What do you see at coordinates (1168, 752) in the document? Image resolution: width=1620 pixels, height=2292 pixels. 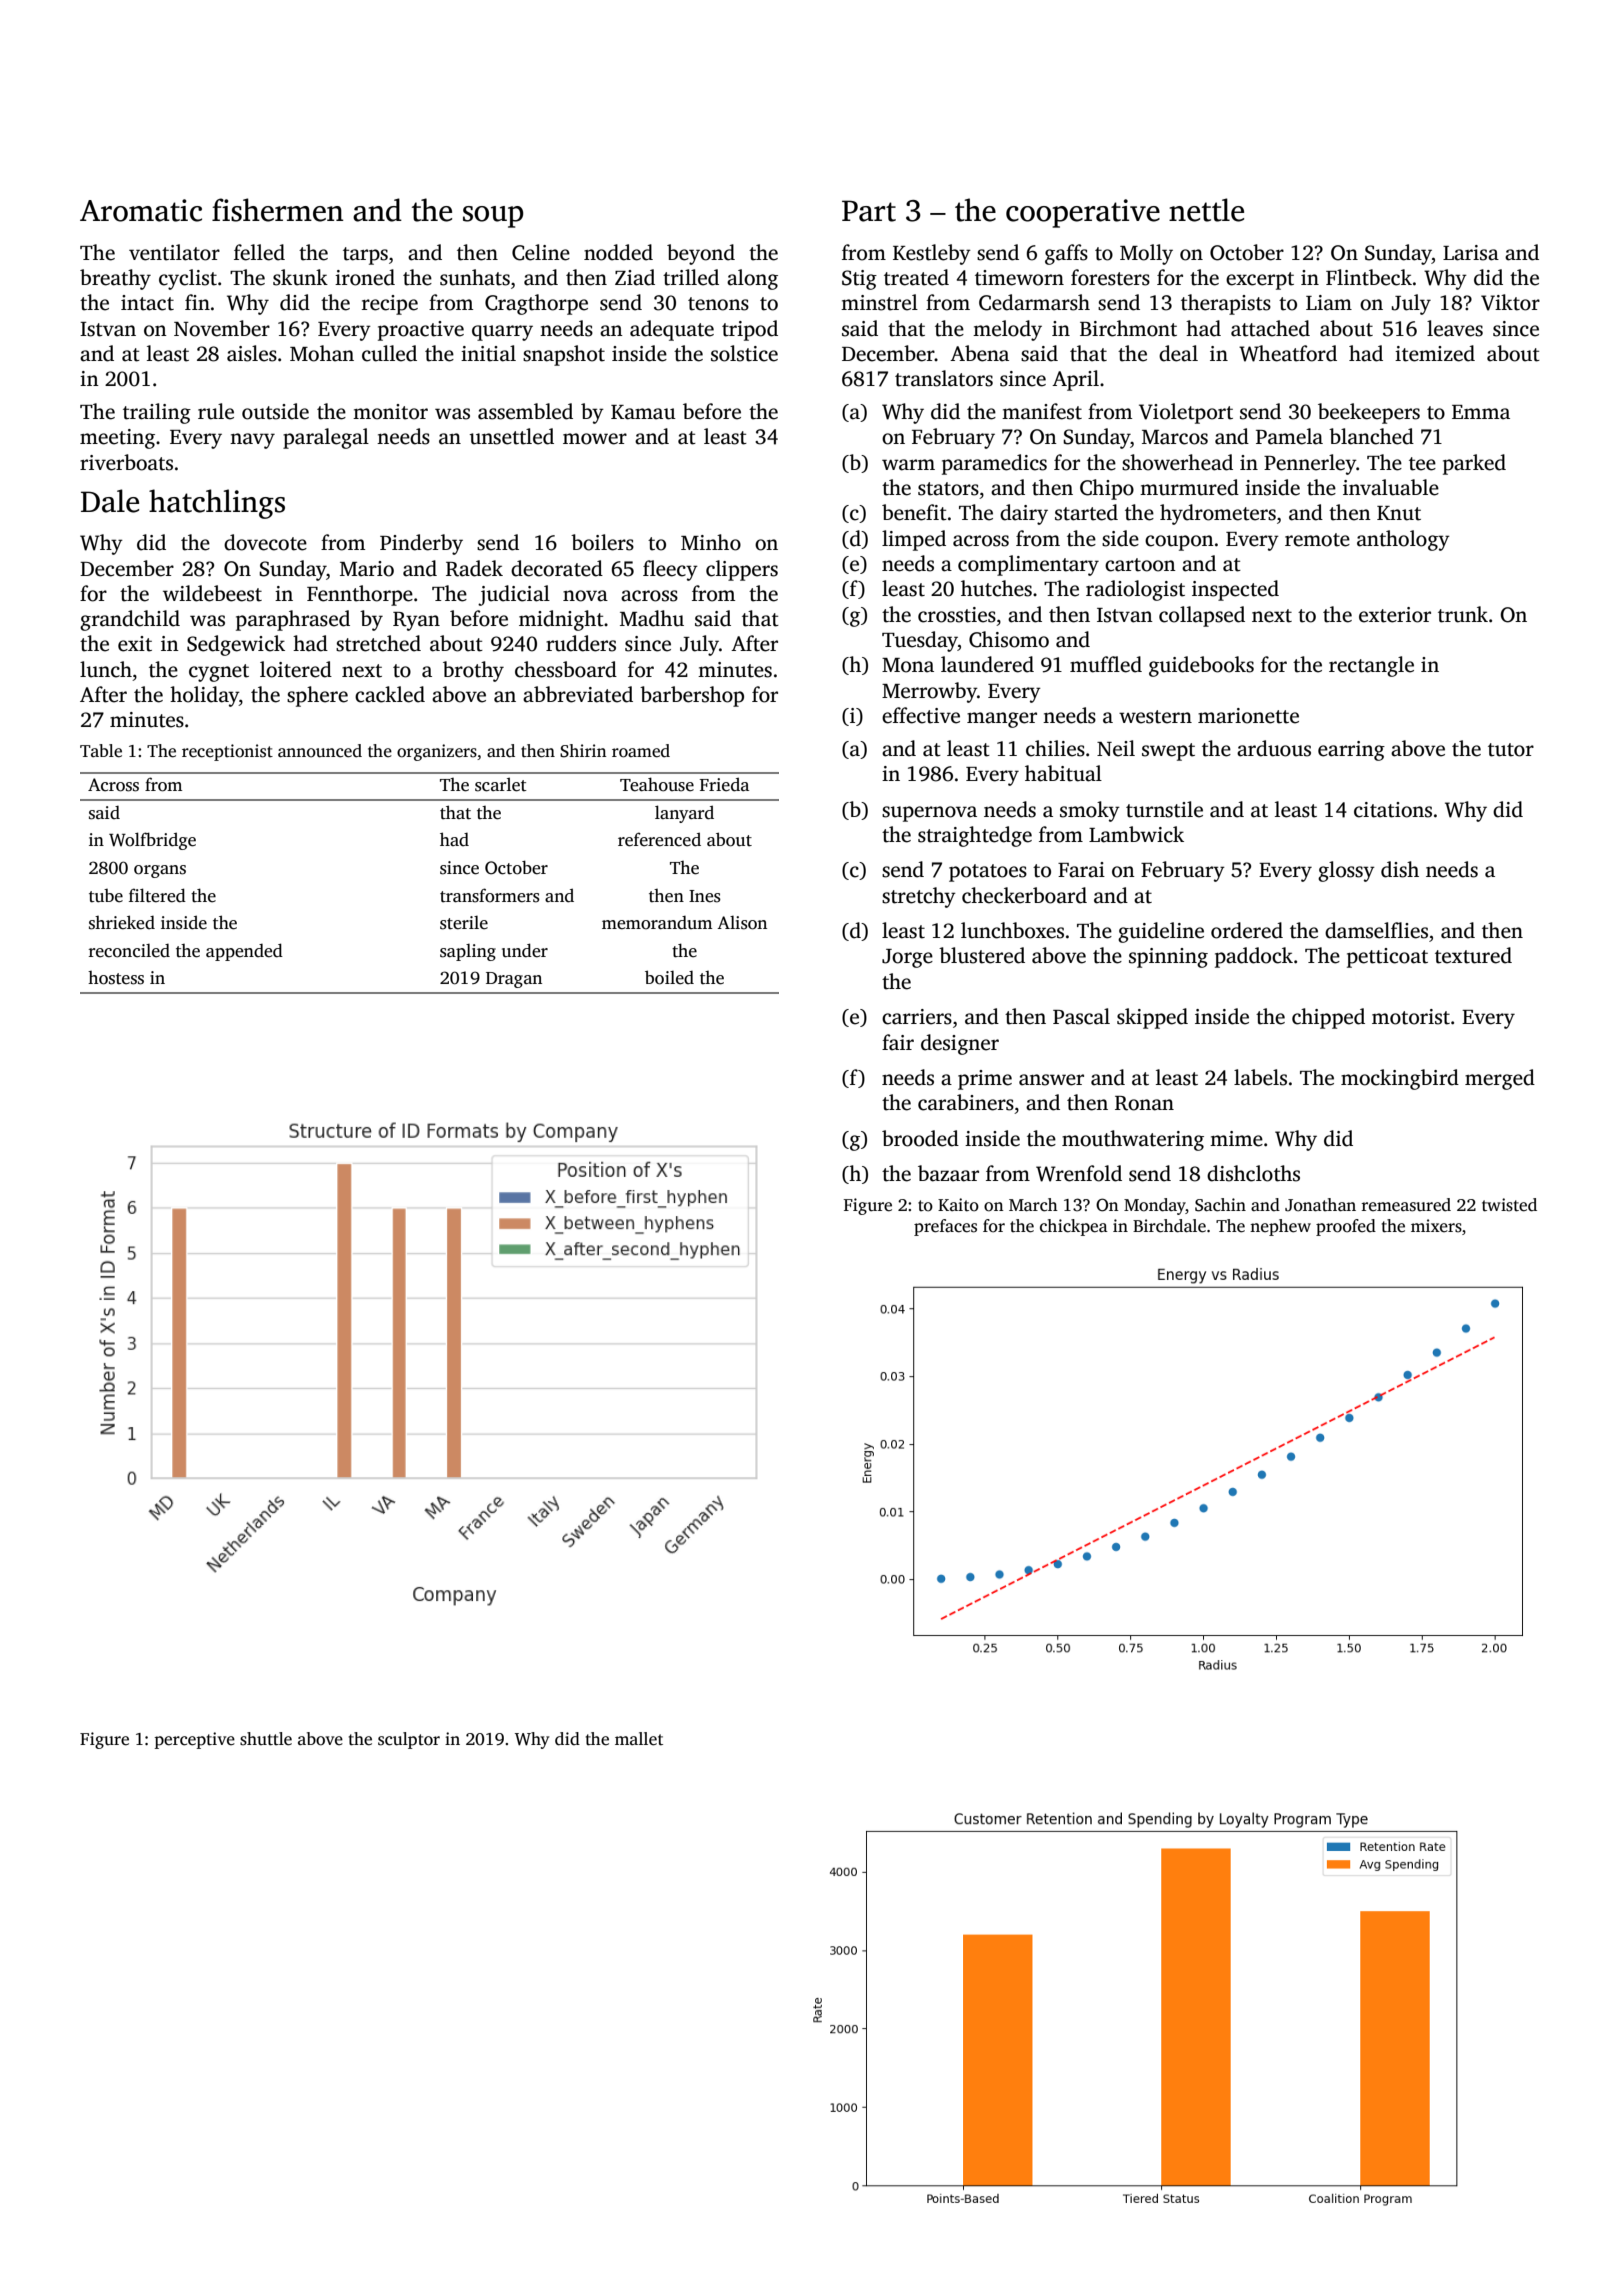 I see `swept` at bounding box center [1168, 752].
